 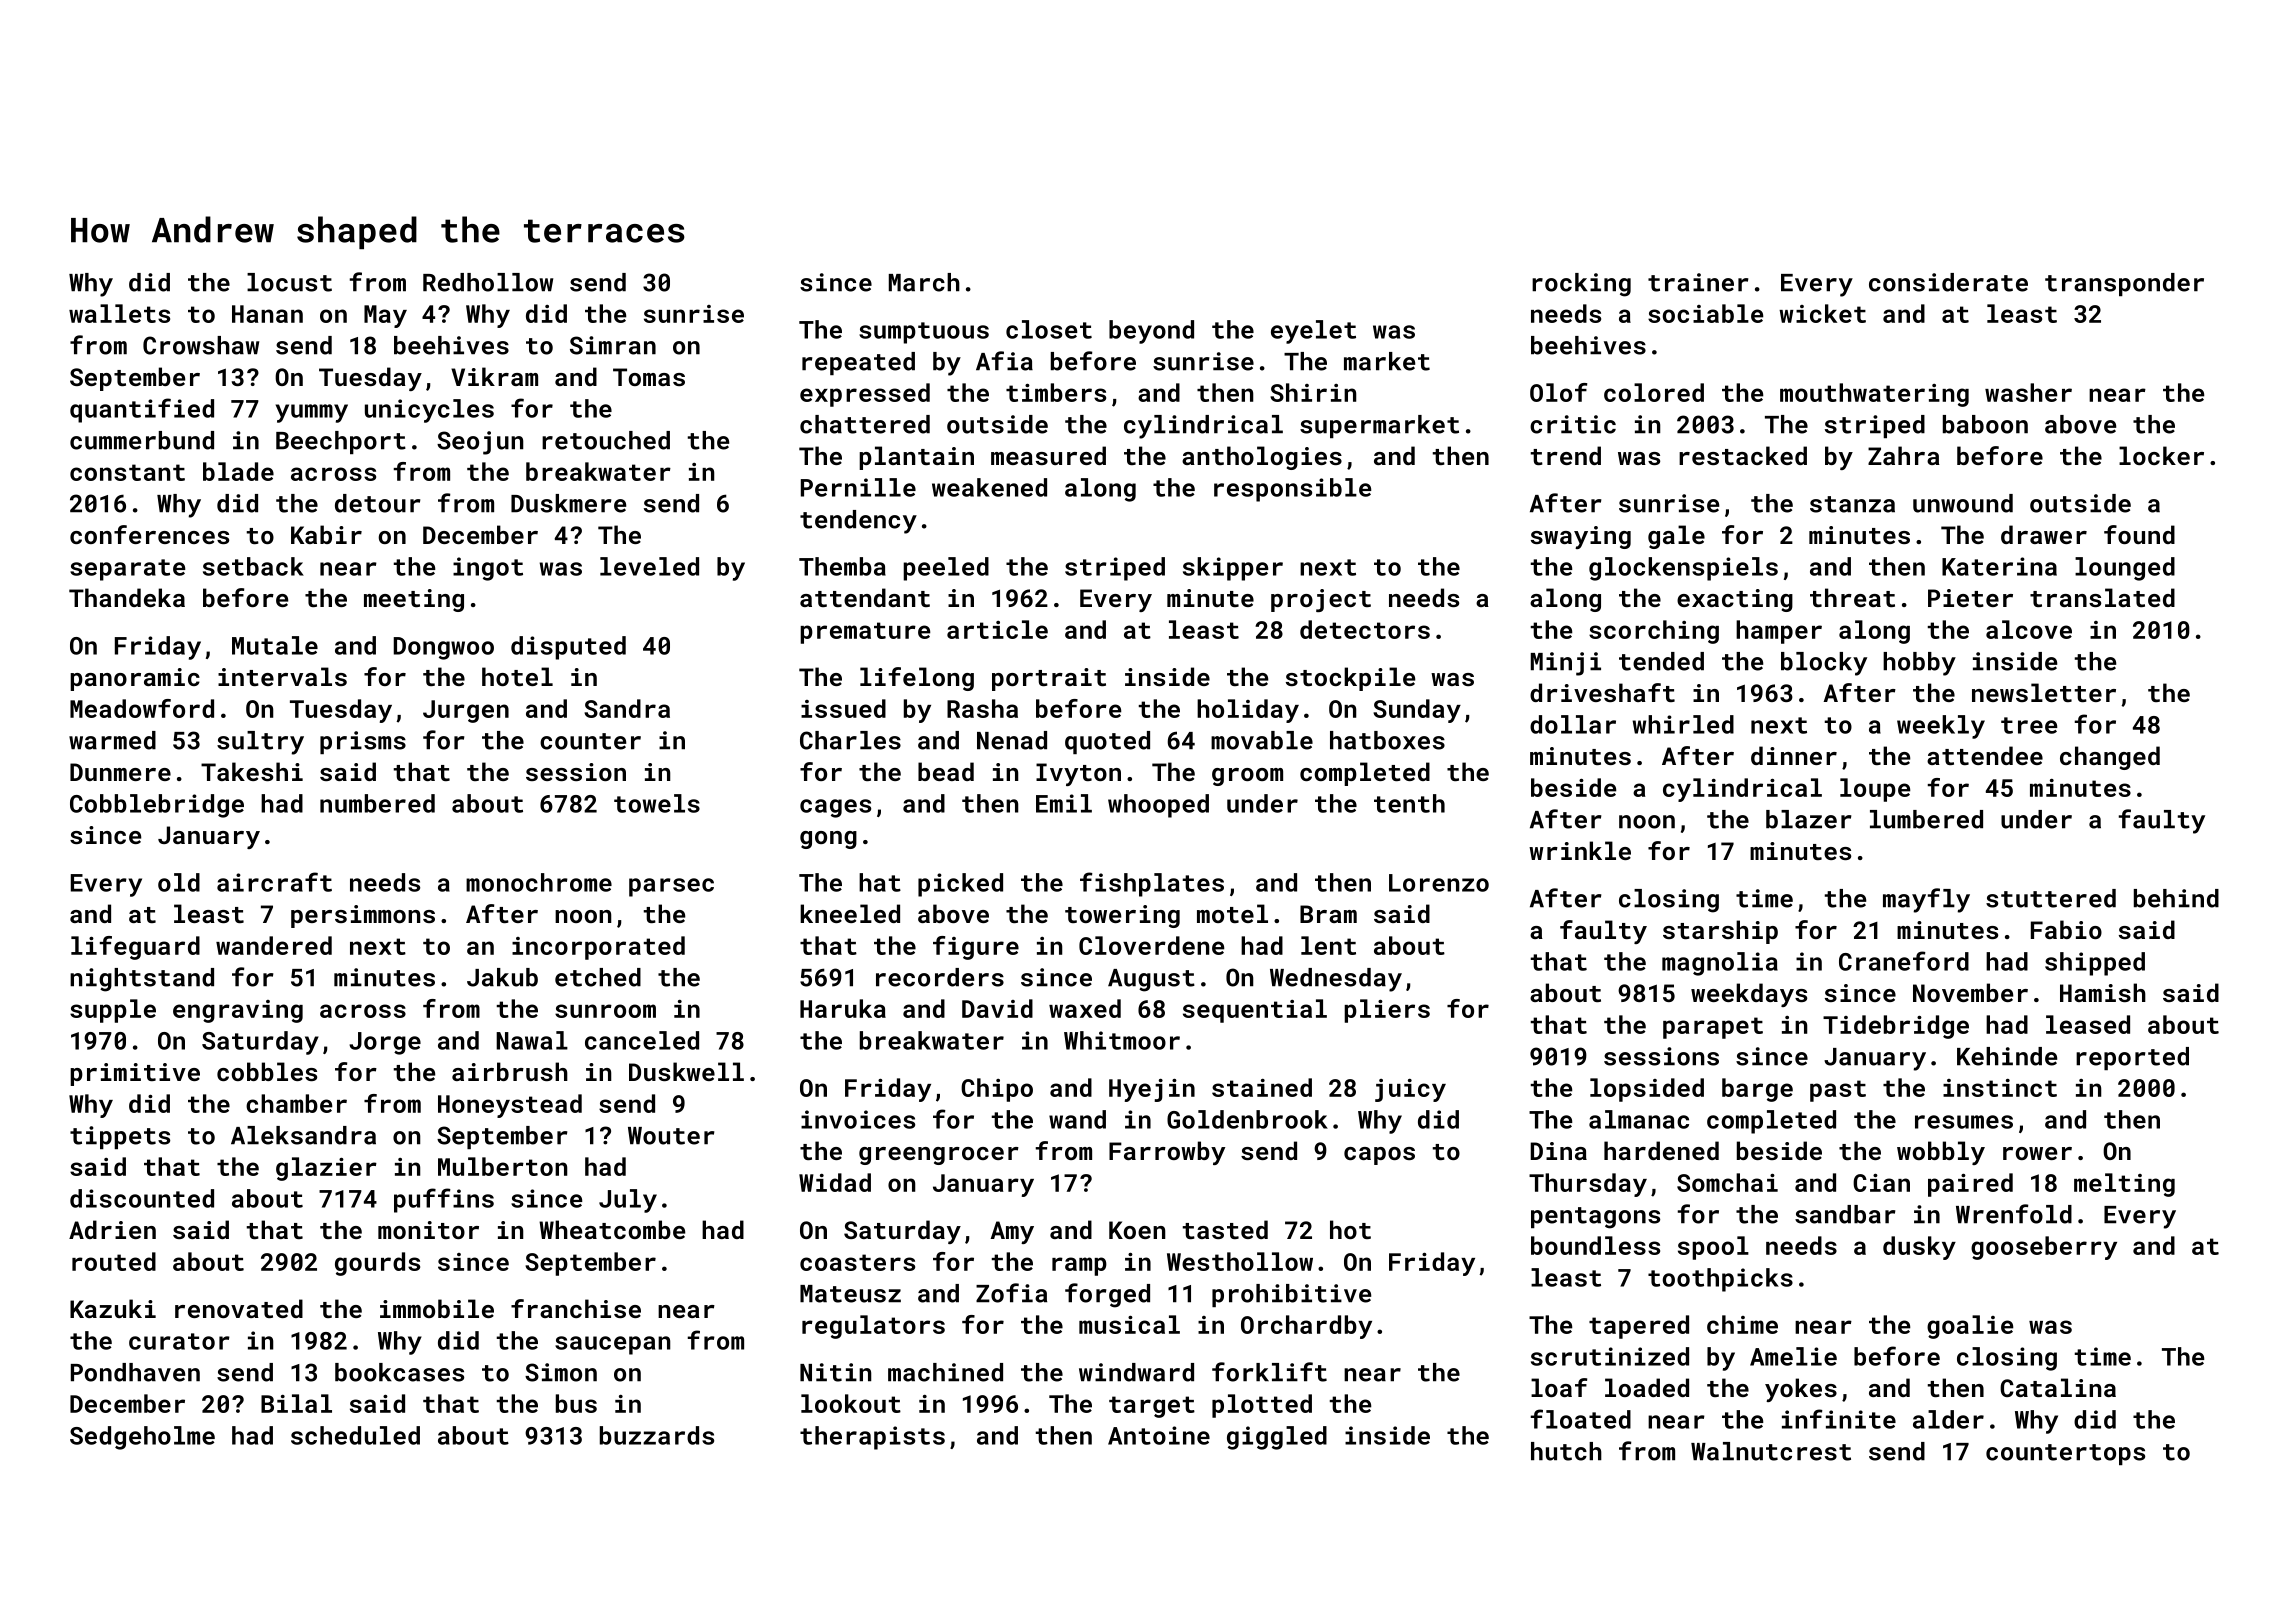 What do you see at coordinates (568, 503) in the document?
I see `Duskmere` at bounding box center [568, 503].
